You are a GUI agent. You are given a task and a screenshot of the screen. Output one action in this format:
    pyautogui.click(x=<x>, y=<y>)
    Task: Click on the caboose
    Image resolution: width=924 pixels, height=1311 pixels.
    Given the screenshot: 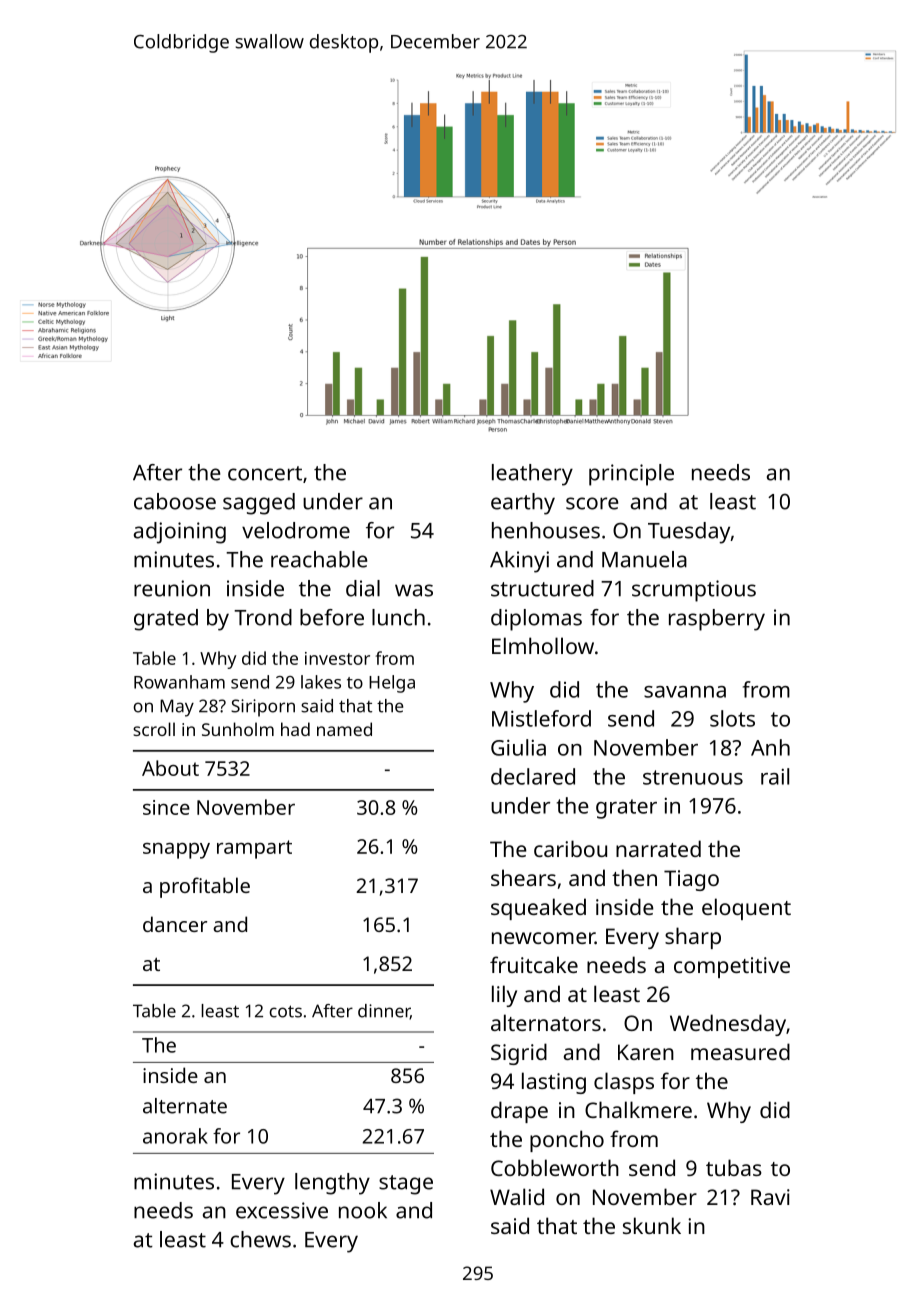 What is the action you would take?
    pyautogui.click(x=175, y=501)
